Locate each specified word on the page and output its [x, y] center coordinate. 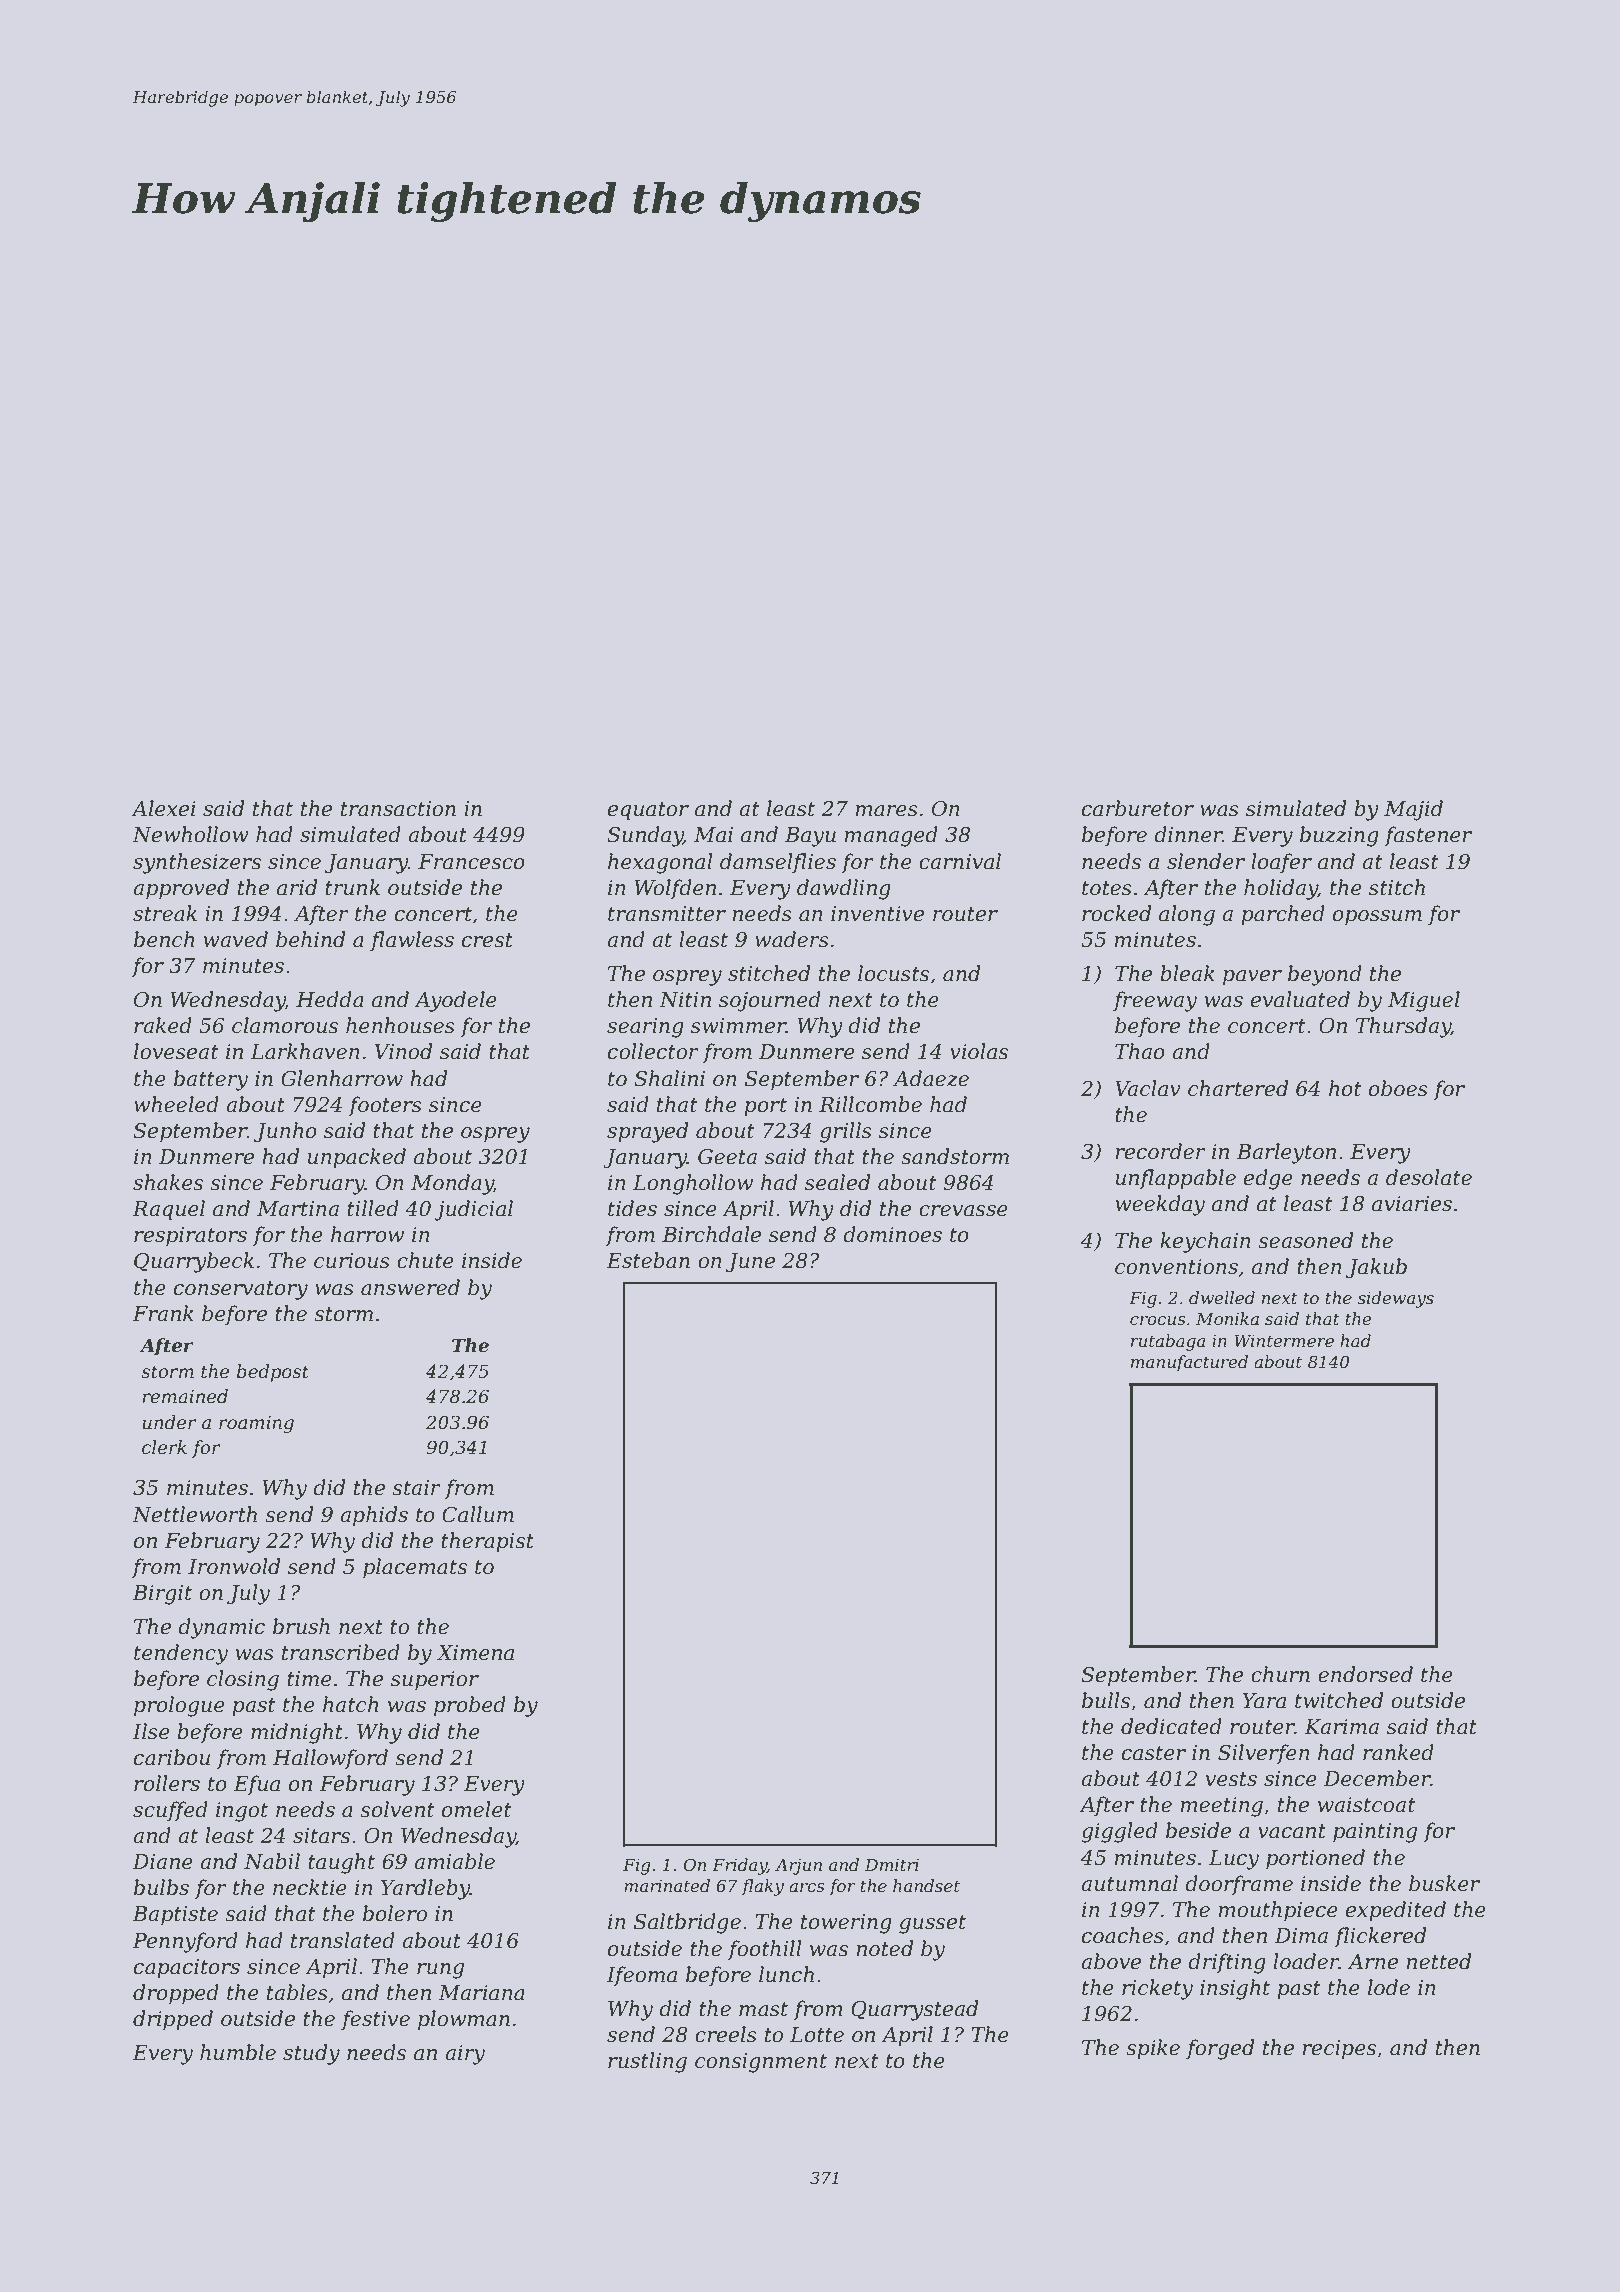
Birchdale [711, 1234]
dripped [173, 2020]
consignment [761, 2063]
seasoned [1305, 1240]
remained [185, 1396]
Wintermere [1284, 1341]
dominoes [892, 1234]
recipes [1339, 2050]
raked [163, 1025]
